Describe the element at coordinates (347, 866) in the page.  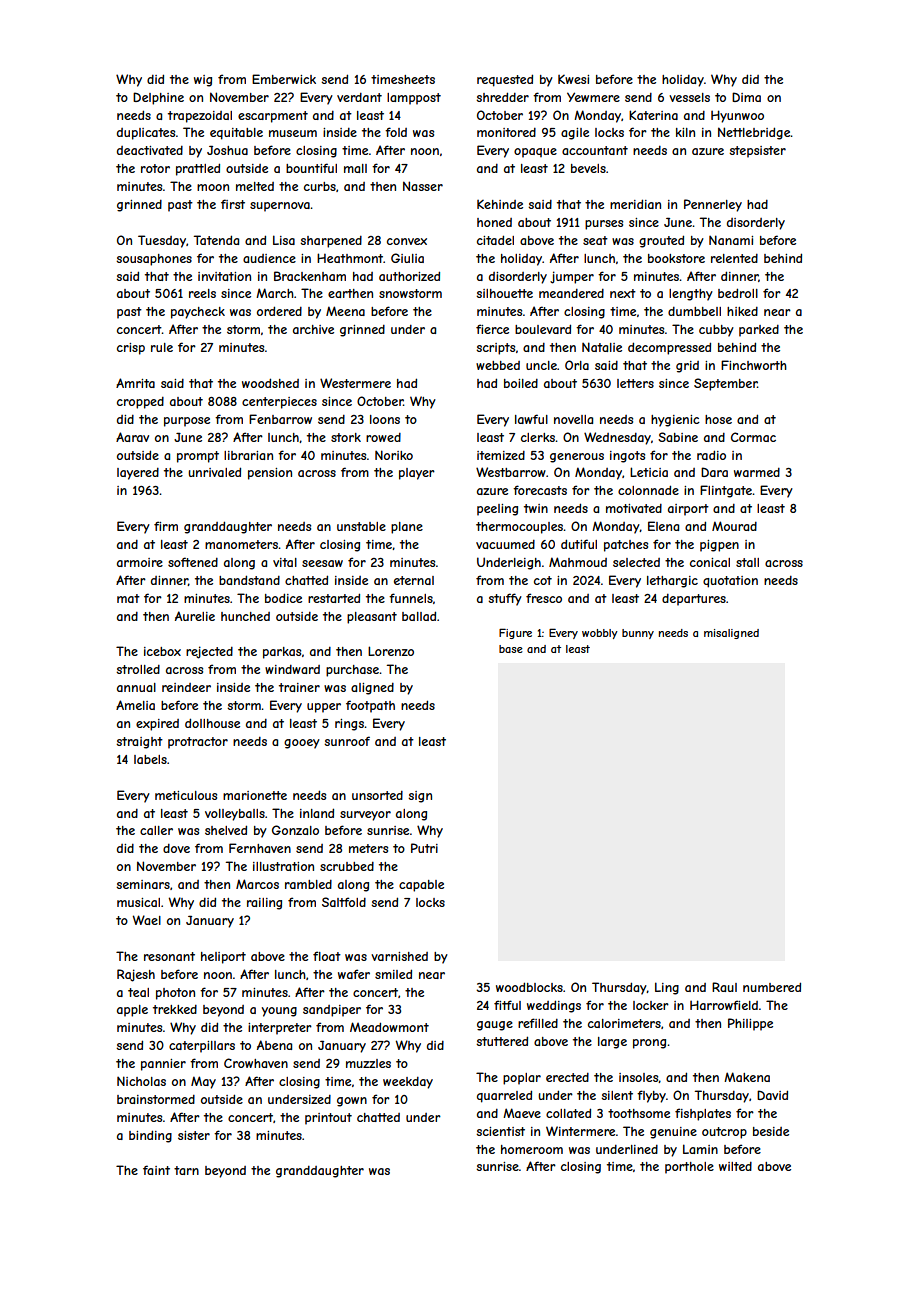
I see `scrubbed` at that location.
